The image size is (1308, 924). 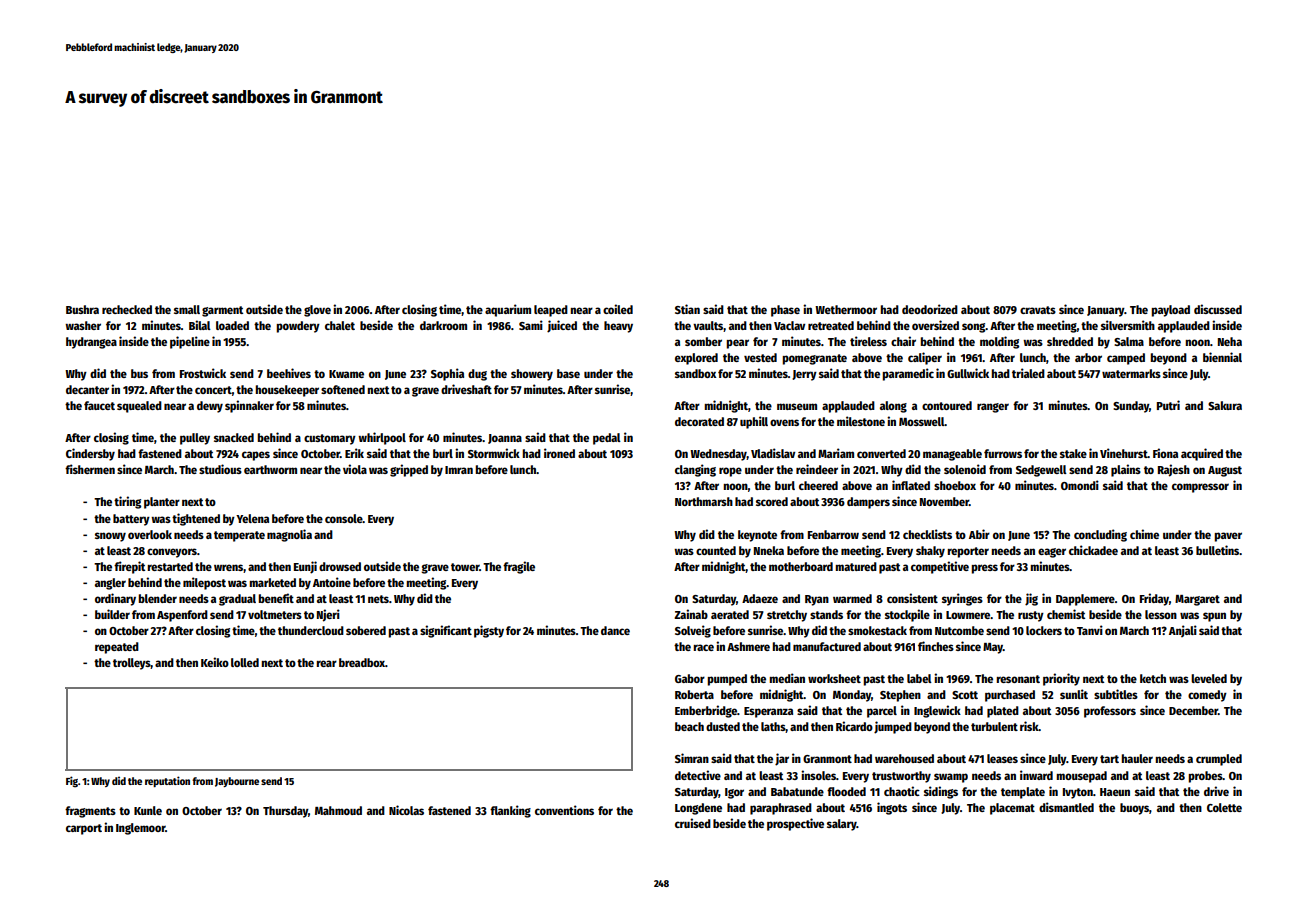 What do you see at coordinates (1137, 758) in the page?
I see `hauler` at bounding box center [1137, 758].
